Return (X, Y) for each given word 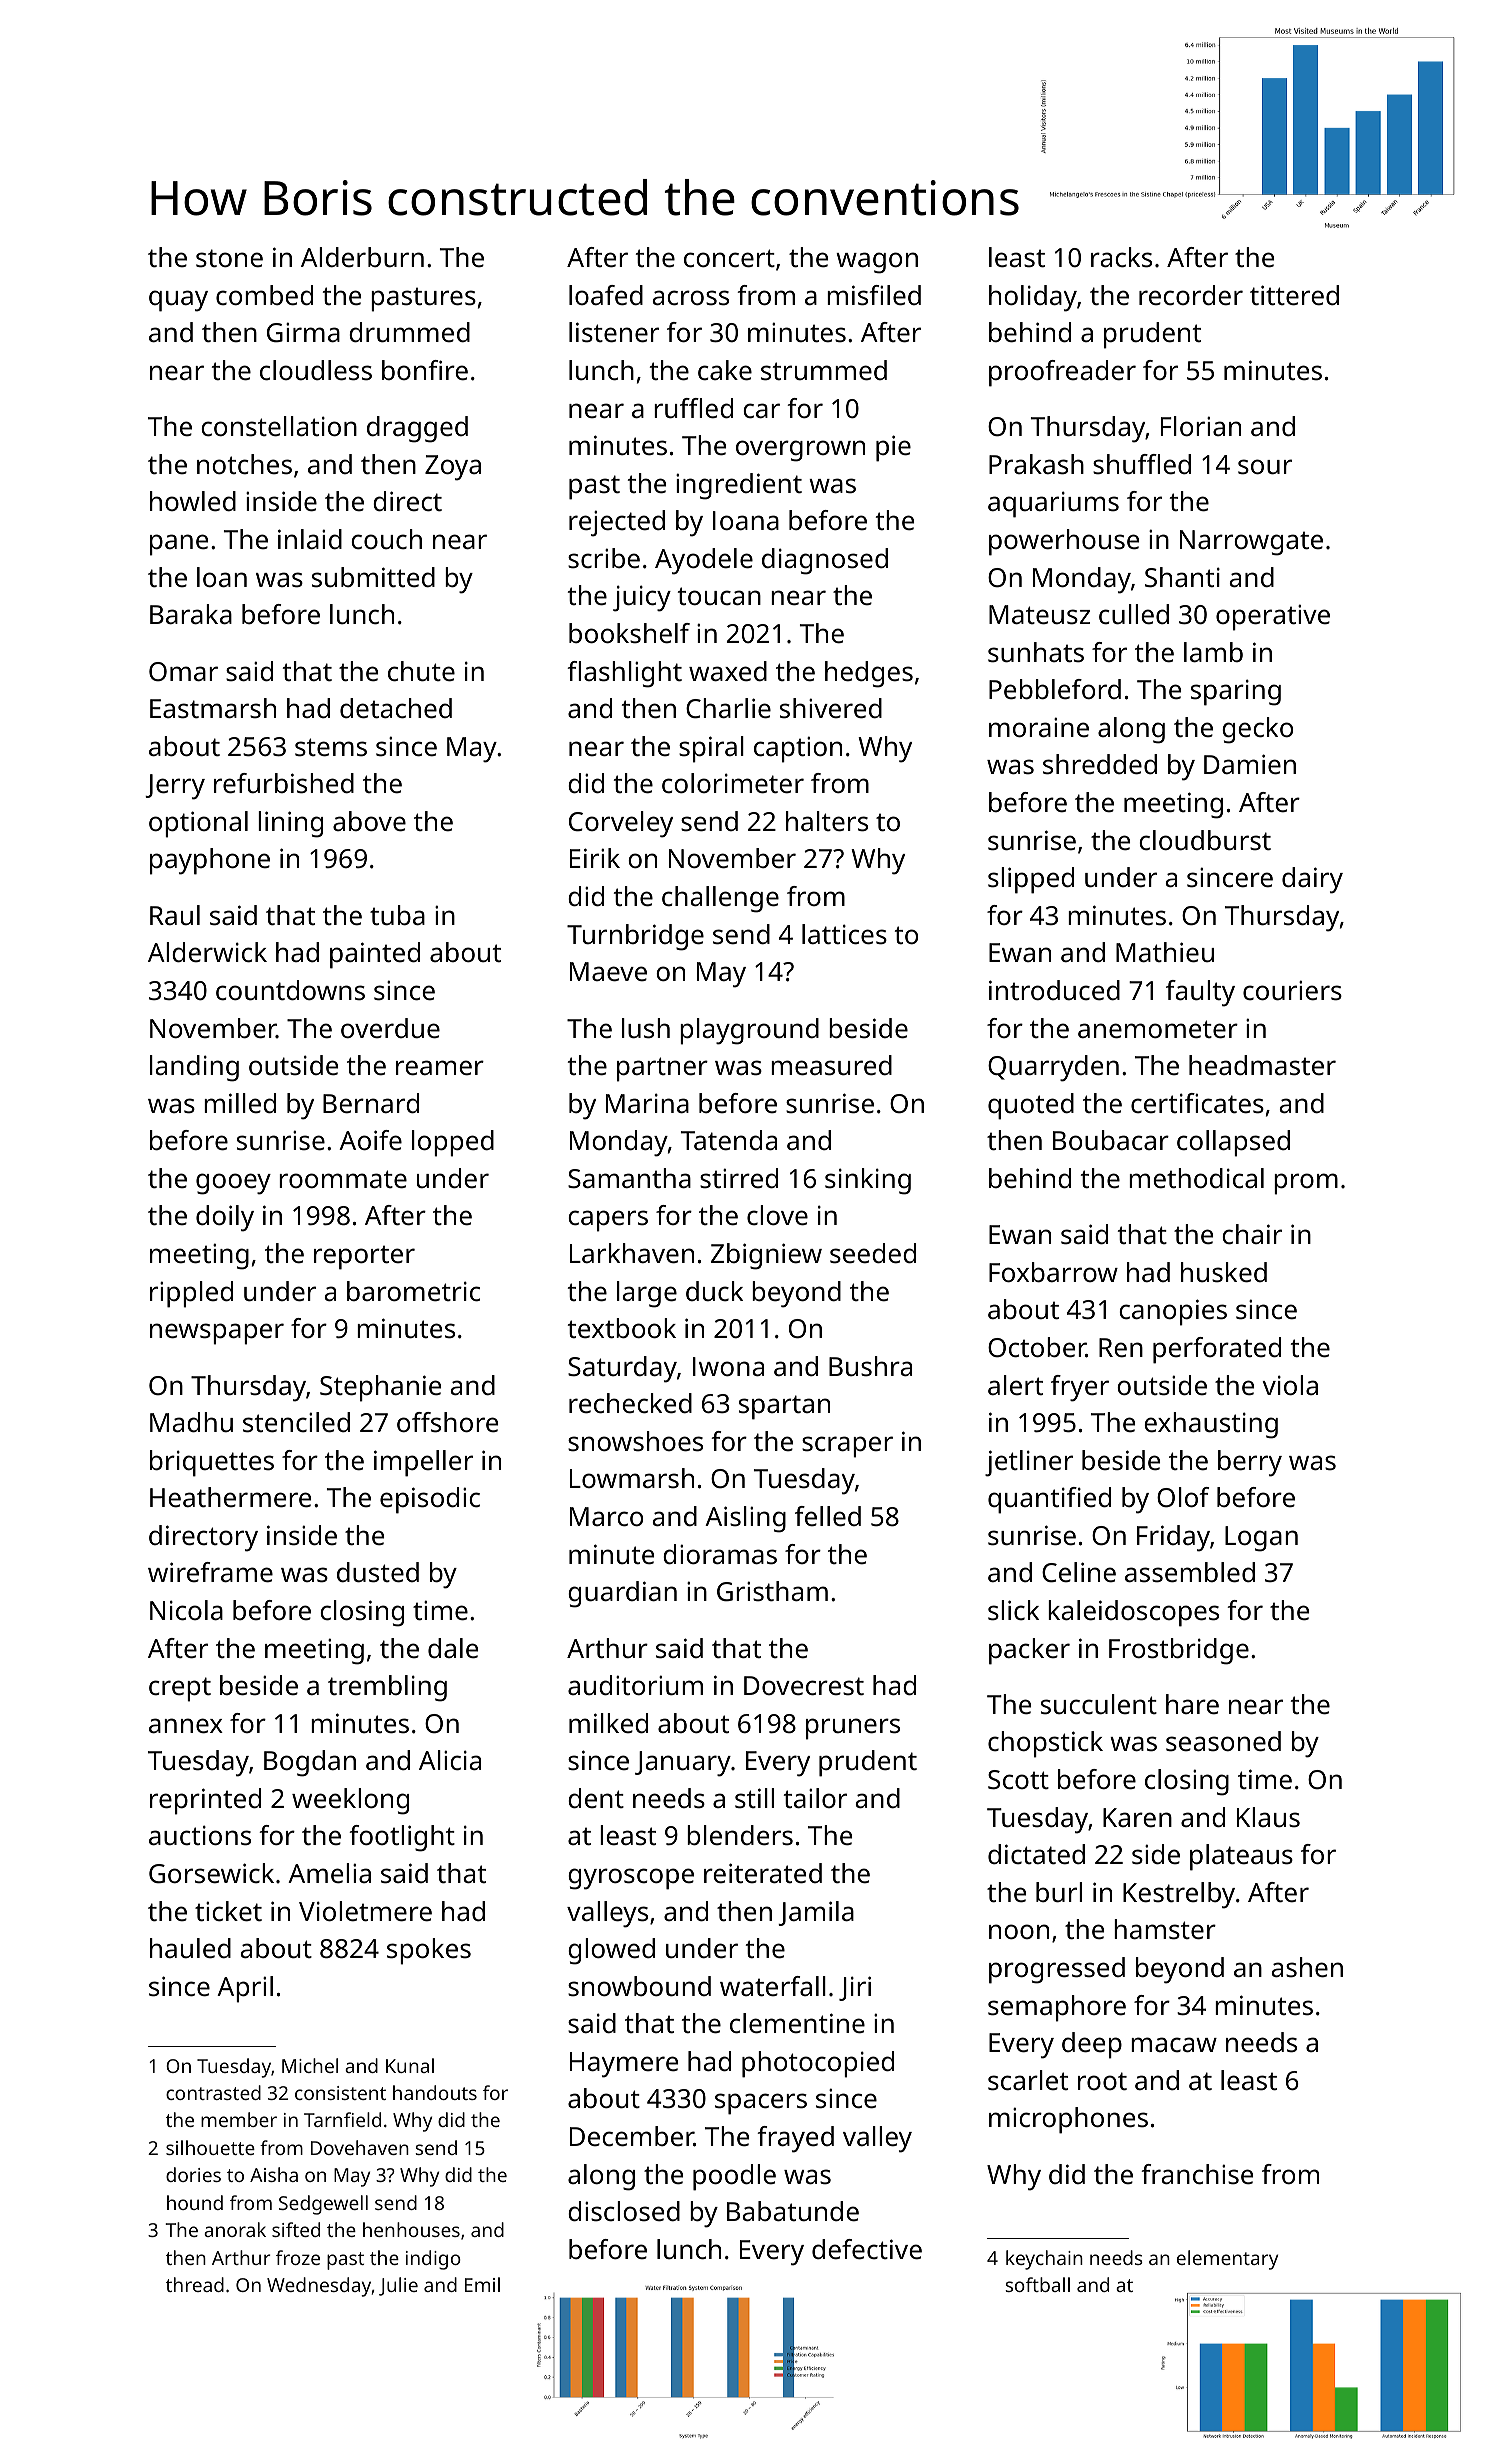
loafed (606, 295)
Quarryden (1053, 1068)
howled (193, 501)
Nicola (186, 1610)
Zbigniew (766, 1256)
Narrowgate (1251, 543)
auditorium (635, 1685)
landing (194, 1068)
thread (195, 2284)
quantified (1049, 1500)
